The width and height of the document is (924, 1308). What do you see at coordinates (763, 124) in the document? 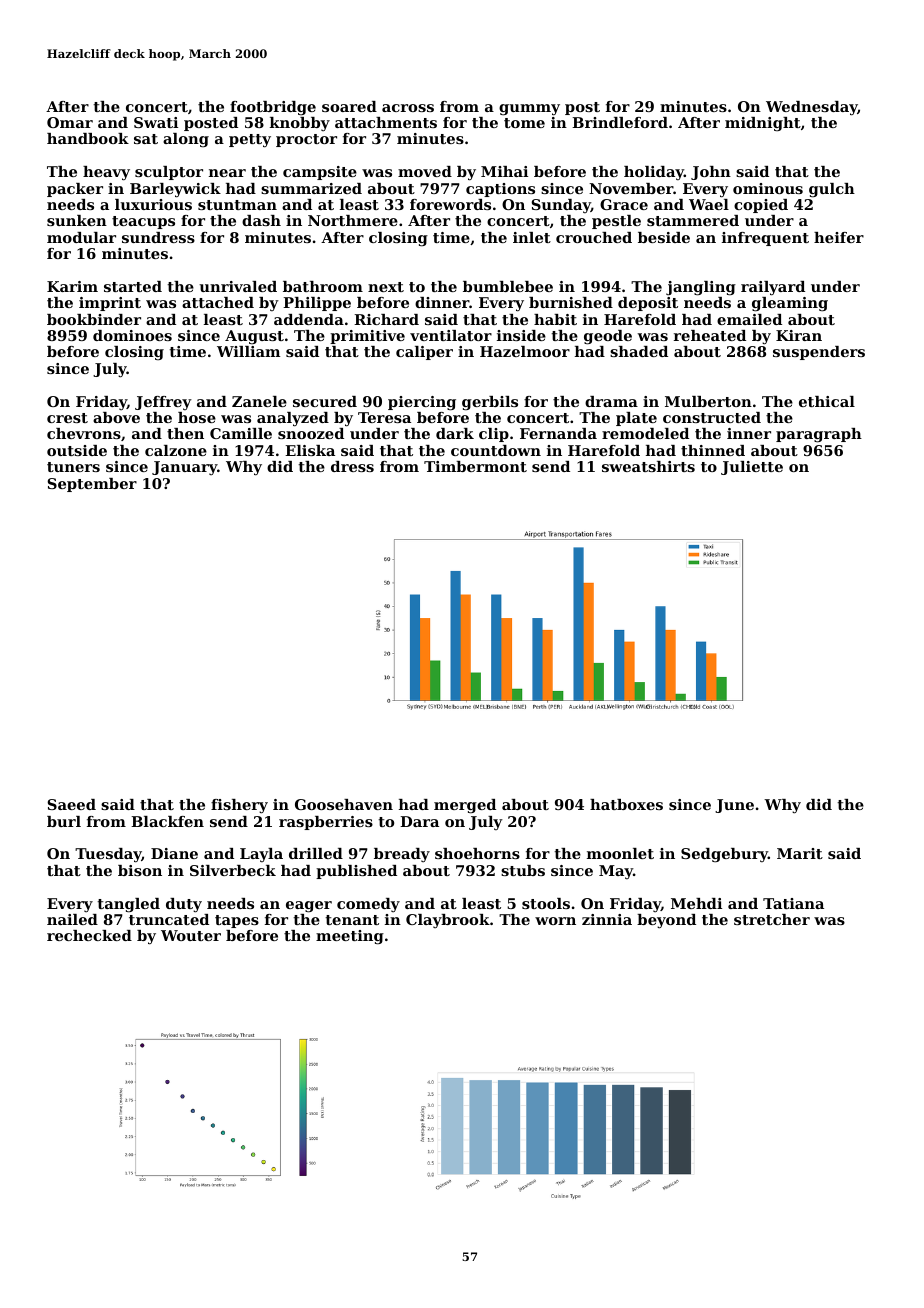
I see `midnight` at bounding box center [763, 124].
